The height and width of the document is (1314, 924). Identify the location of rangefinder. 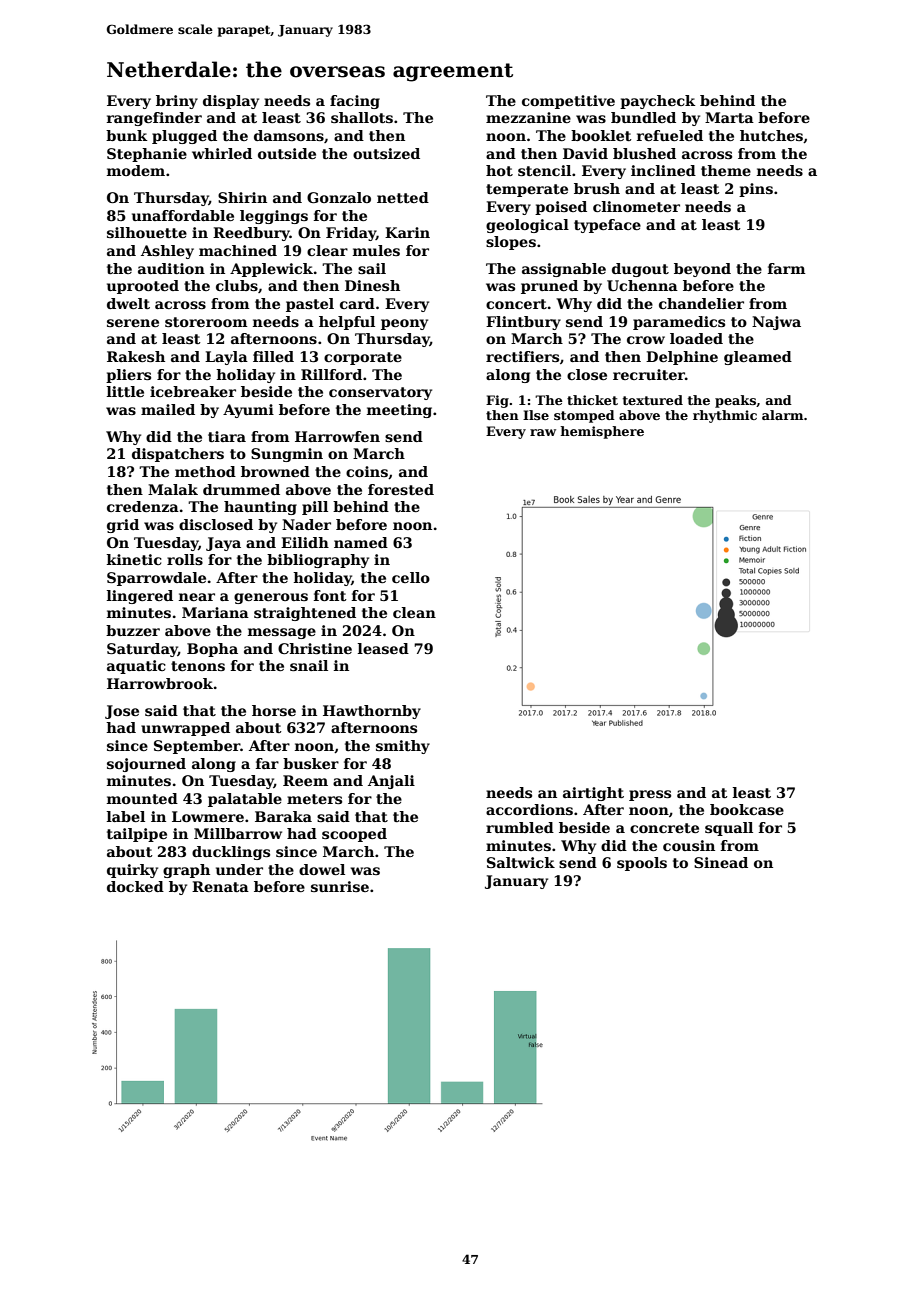
(154, 119).
